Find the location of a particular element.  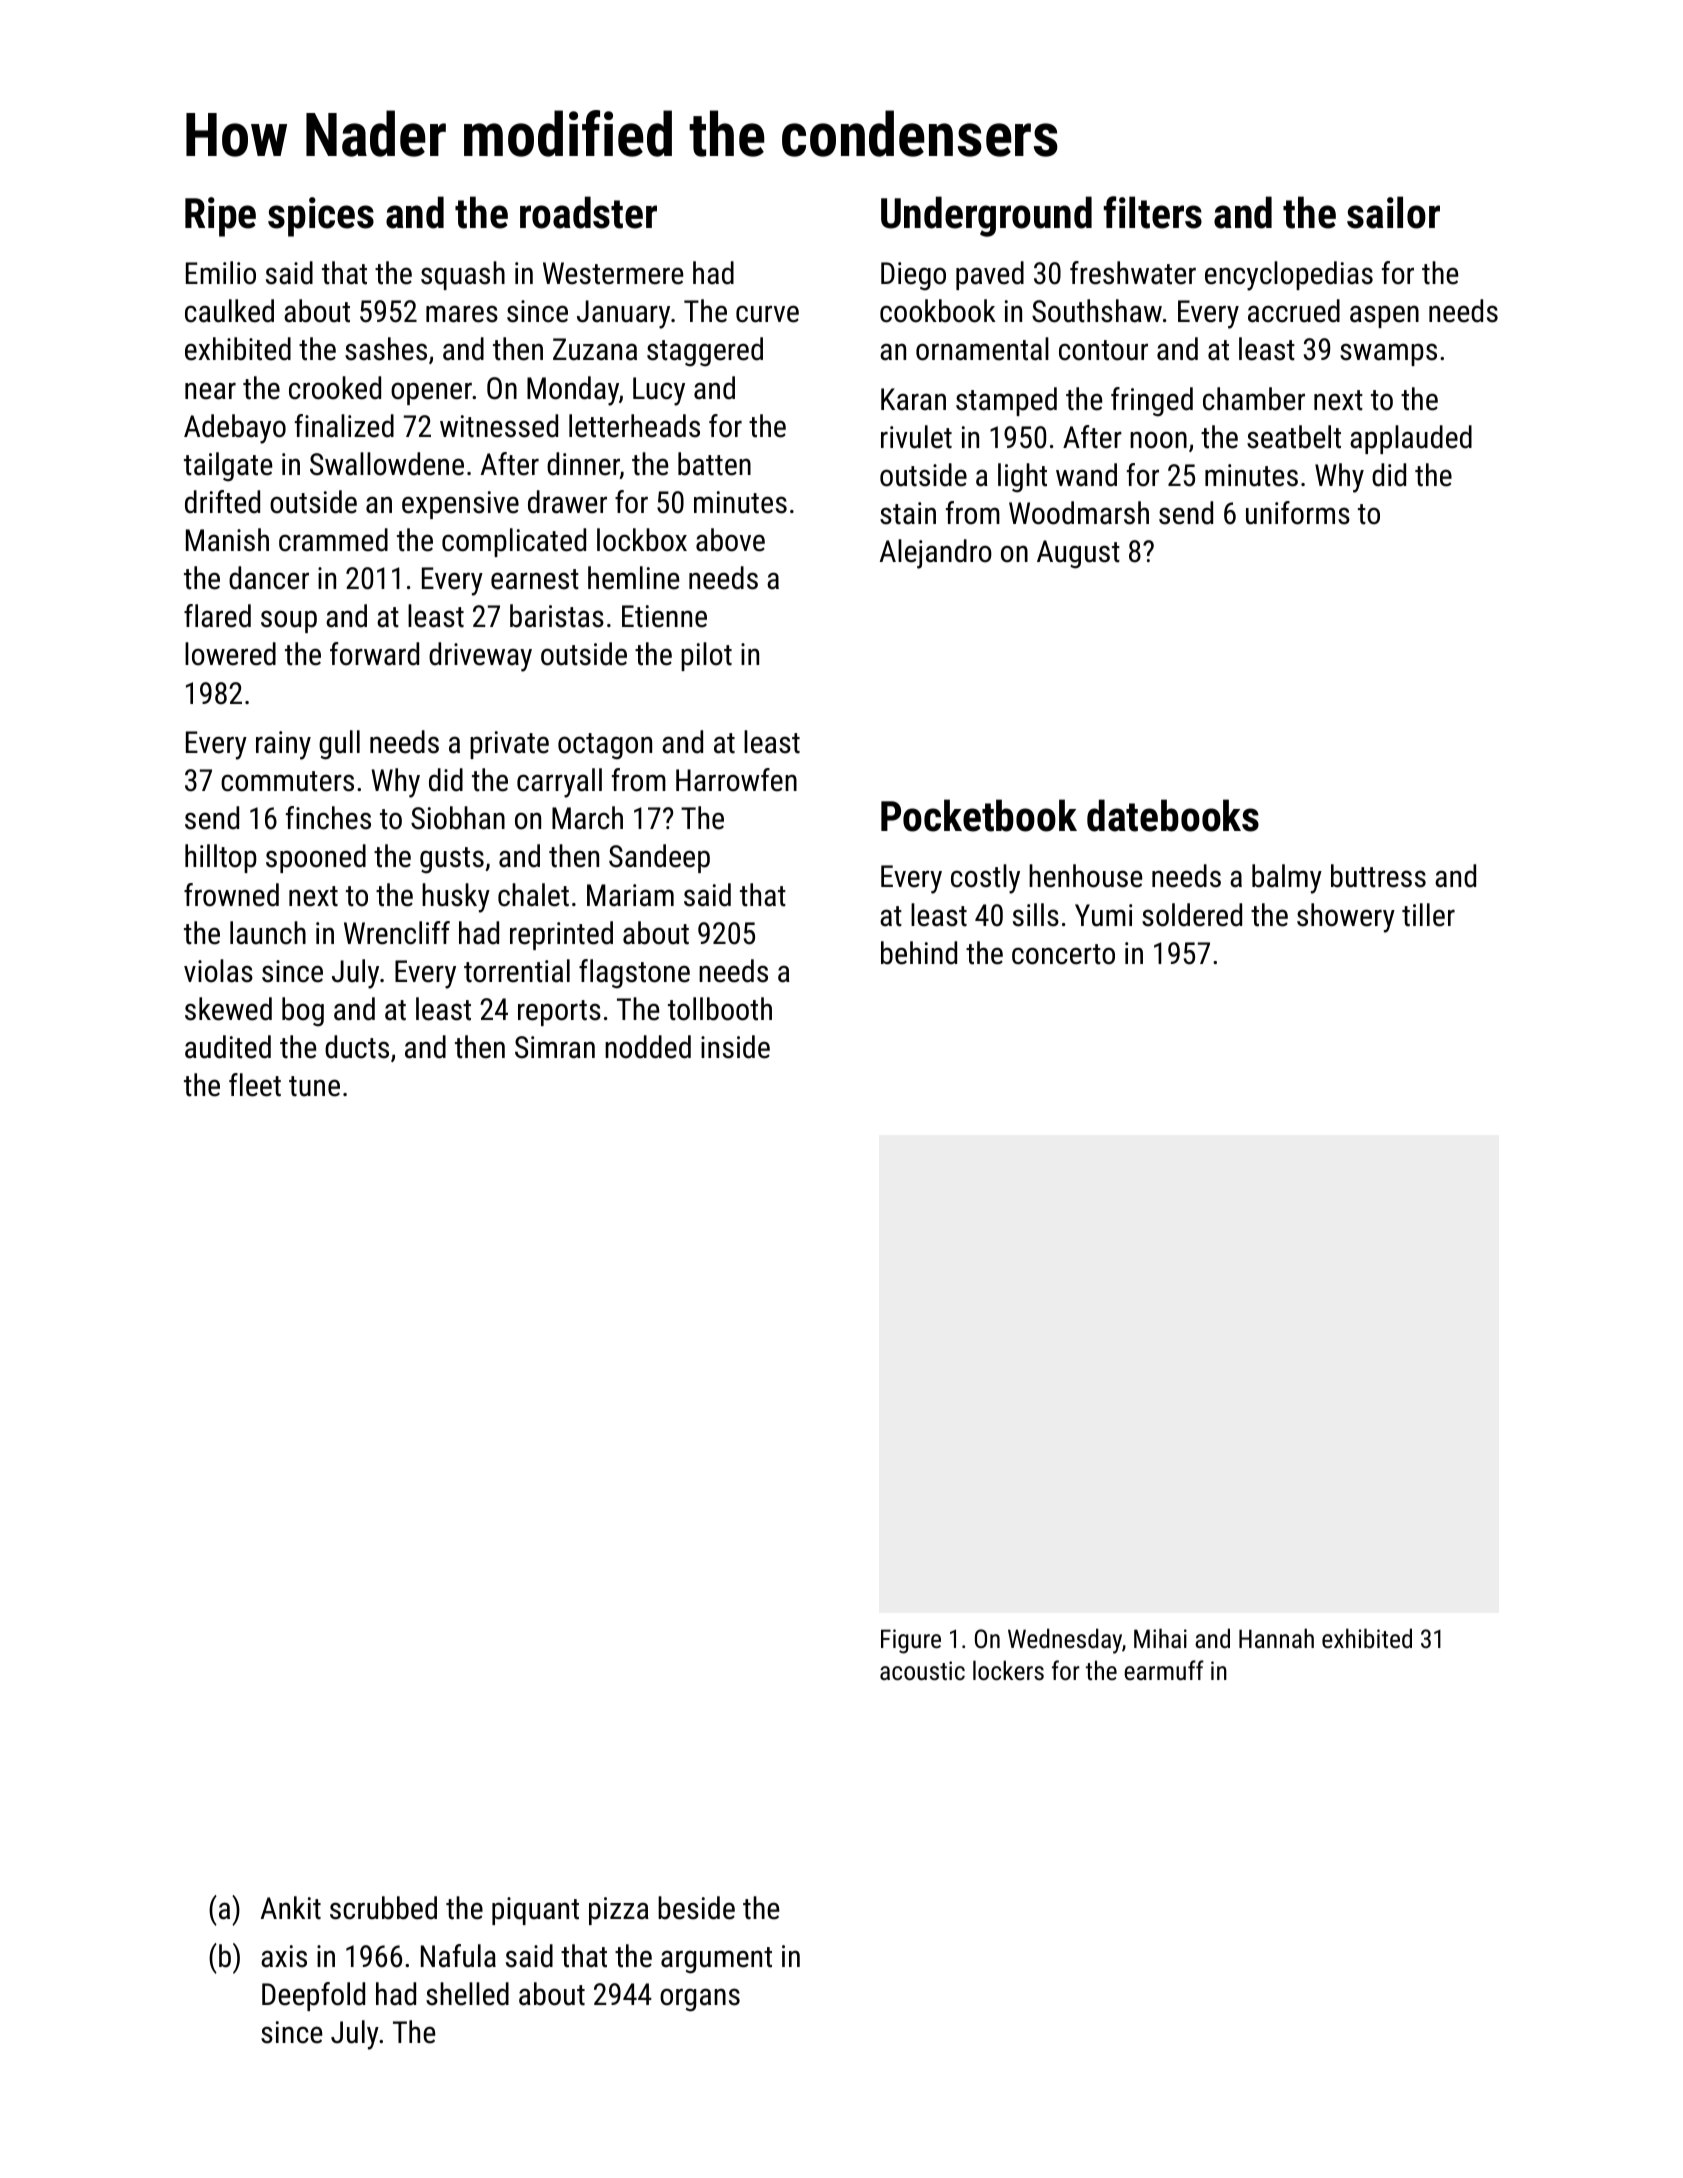

tiller is located at coordinates (1428, 915).
